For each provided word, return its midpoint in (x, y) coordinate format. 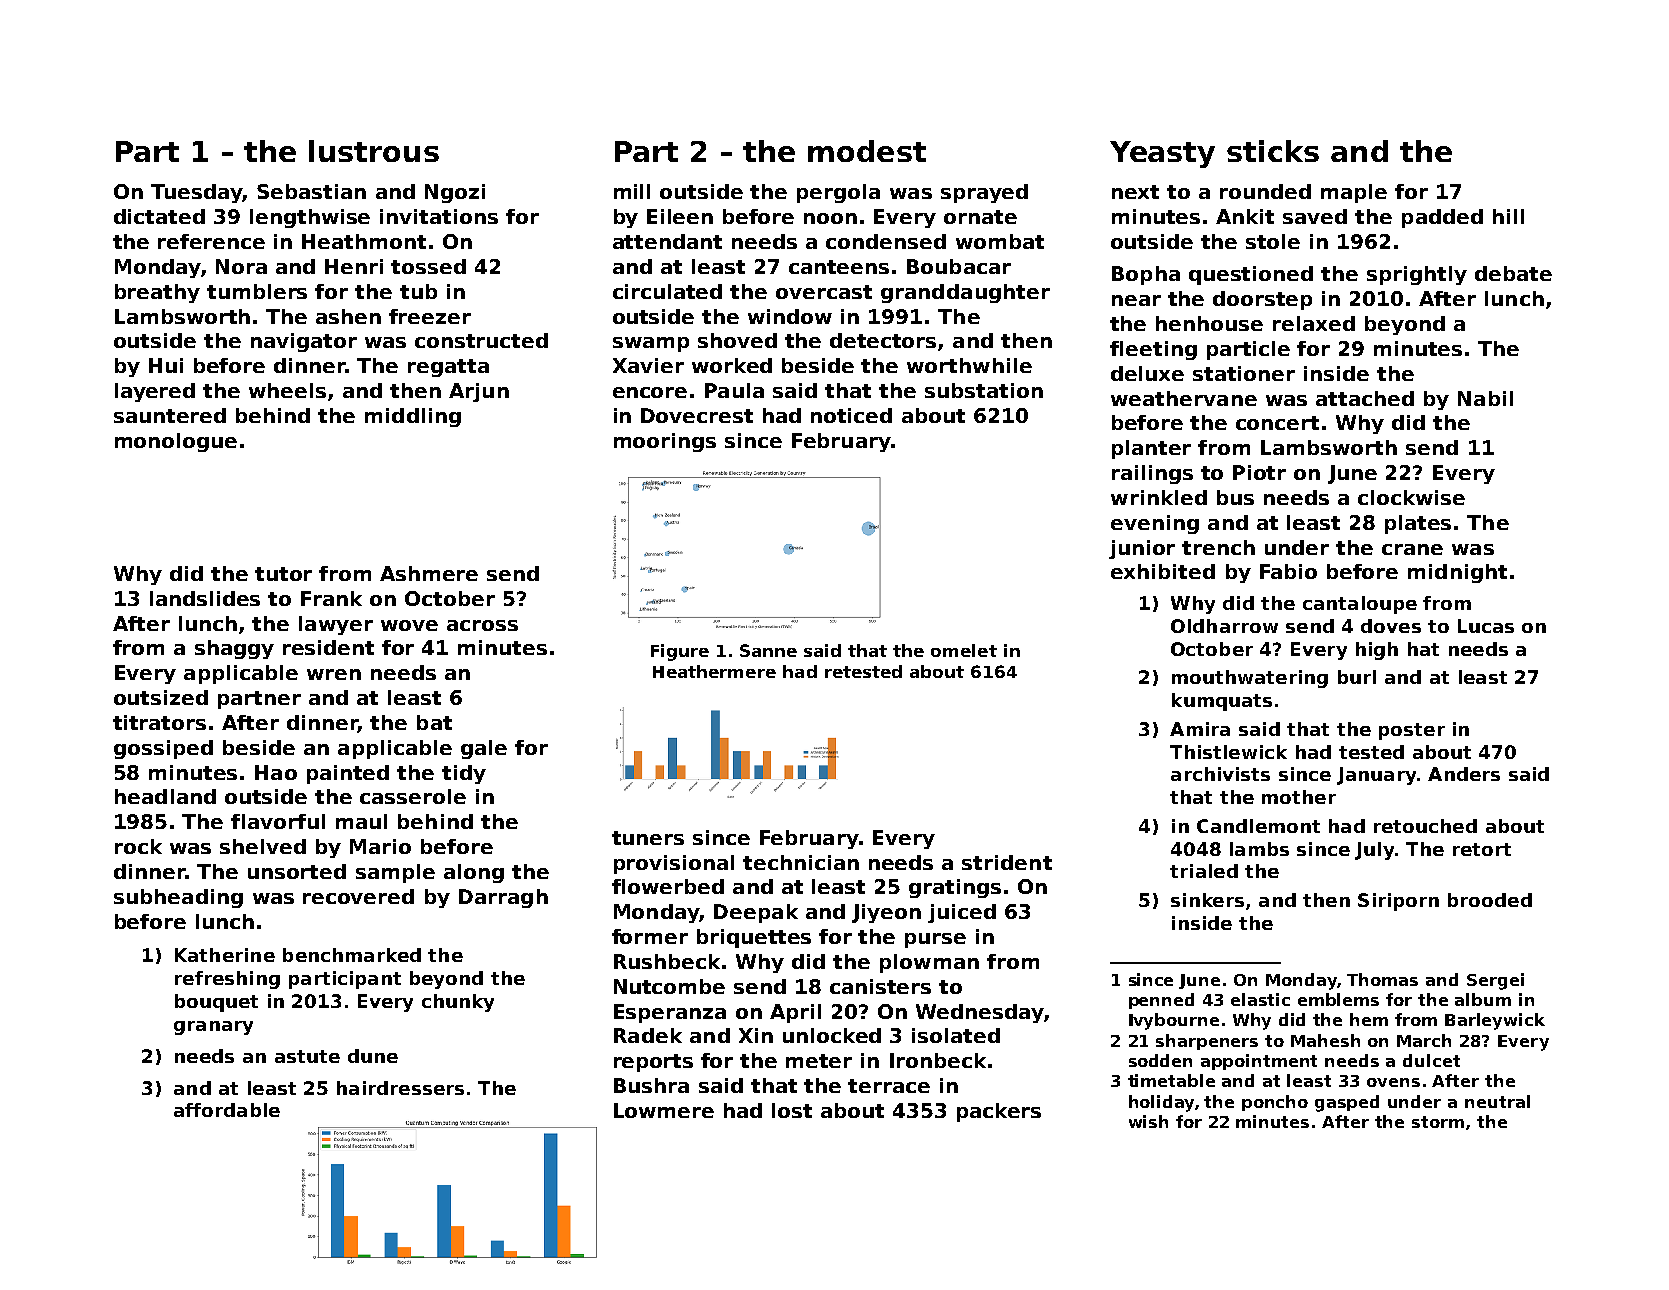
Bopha (1146, 275)
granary (213, 1028)
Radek (648, 1035)
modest (867, 151)
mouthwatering (1250, 679)
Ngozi (455, 193)
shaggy (234, 649)
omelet (964, 650)
